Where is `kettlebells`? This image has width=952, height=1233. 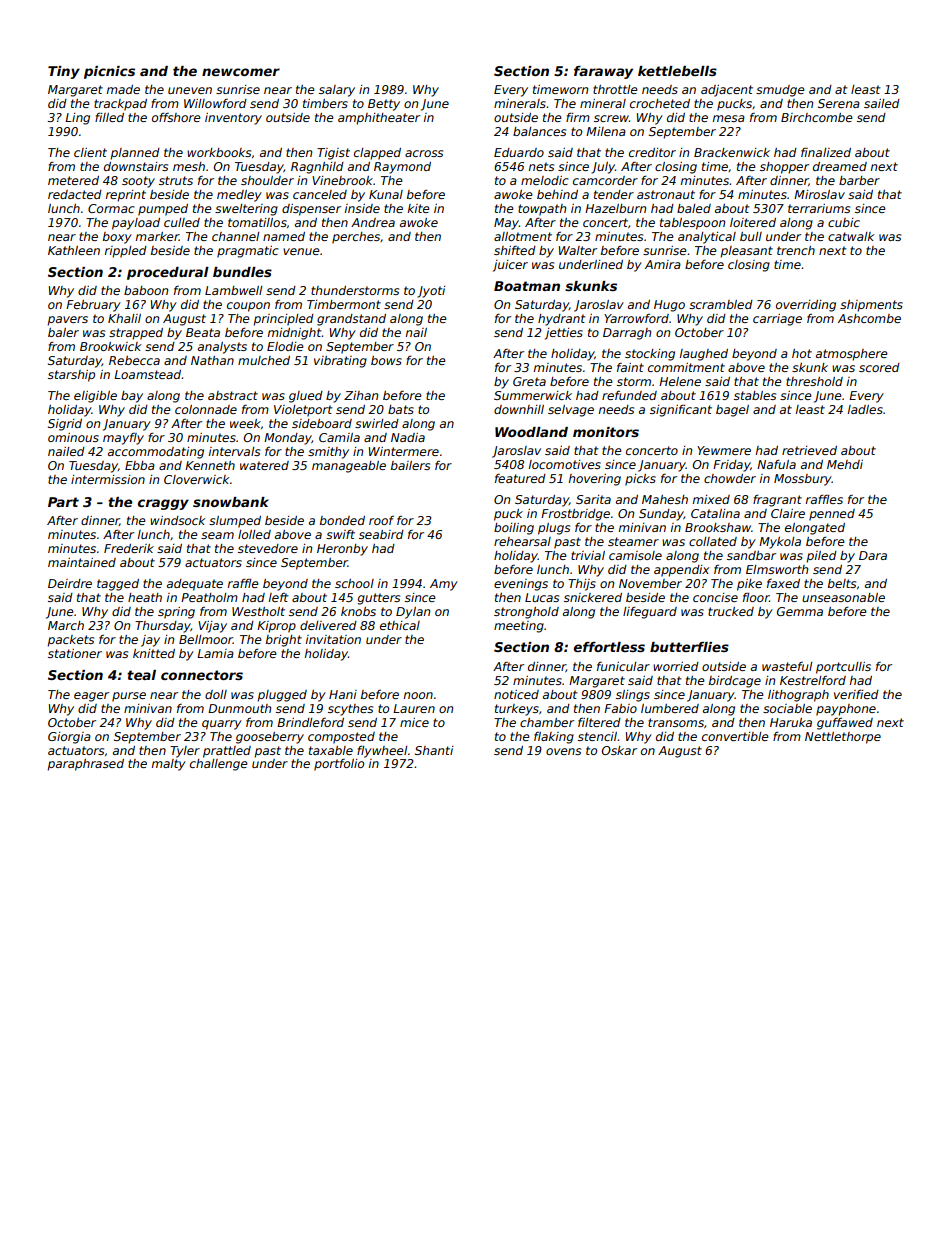
kettlebells is located at coordinates (677, 71).
